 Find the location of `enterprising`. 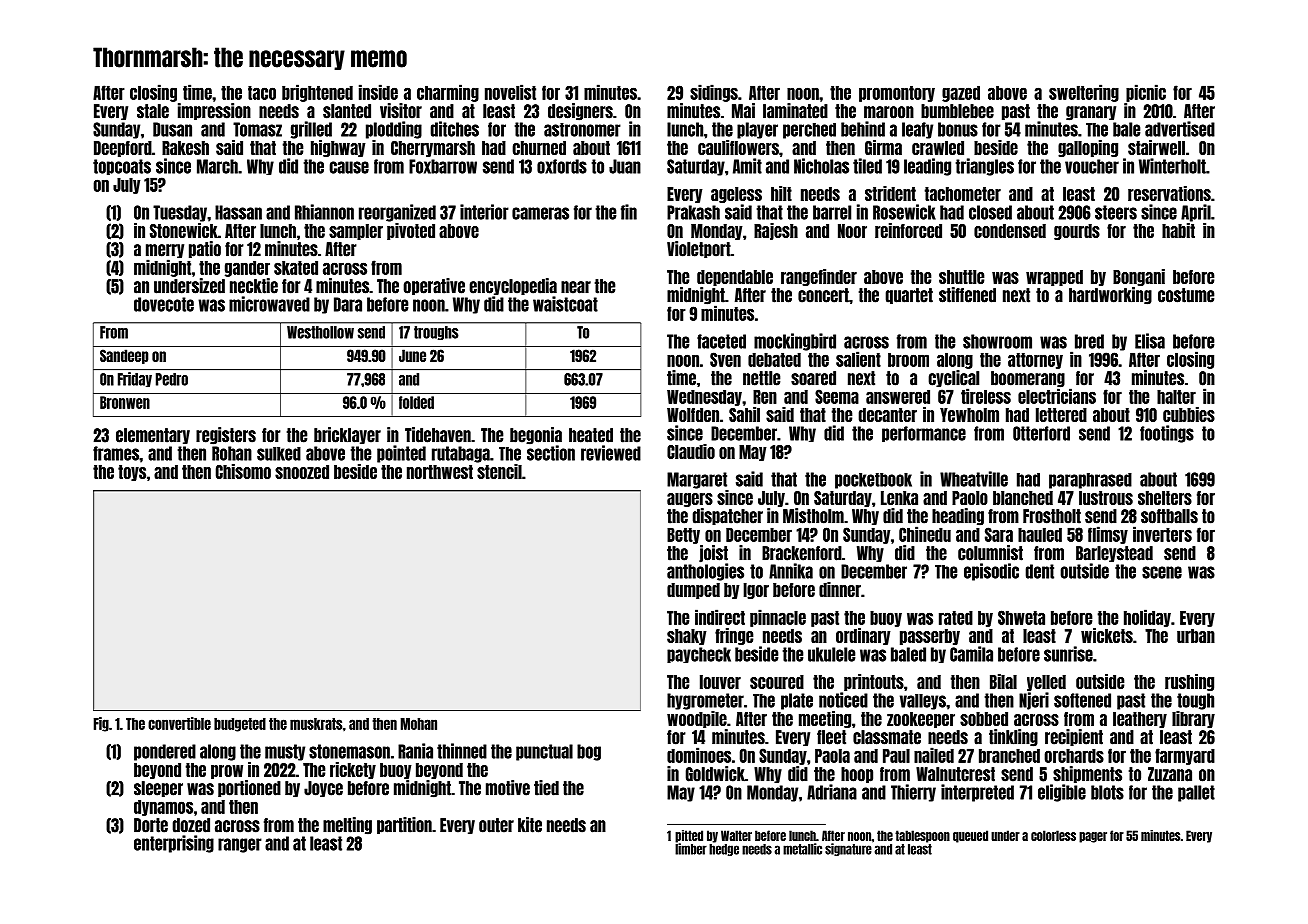

enterprising is located at coordinates (174, 844).
